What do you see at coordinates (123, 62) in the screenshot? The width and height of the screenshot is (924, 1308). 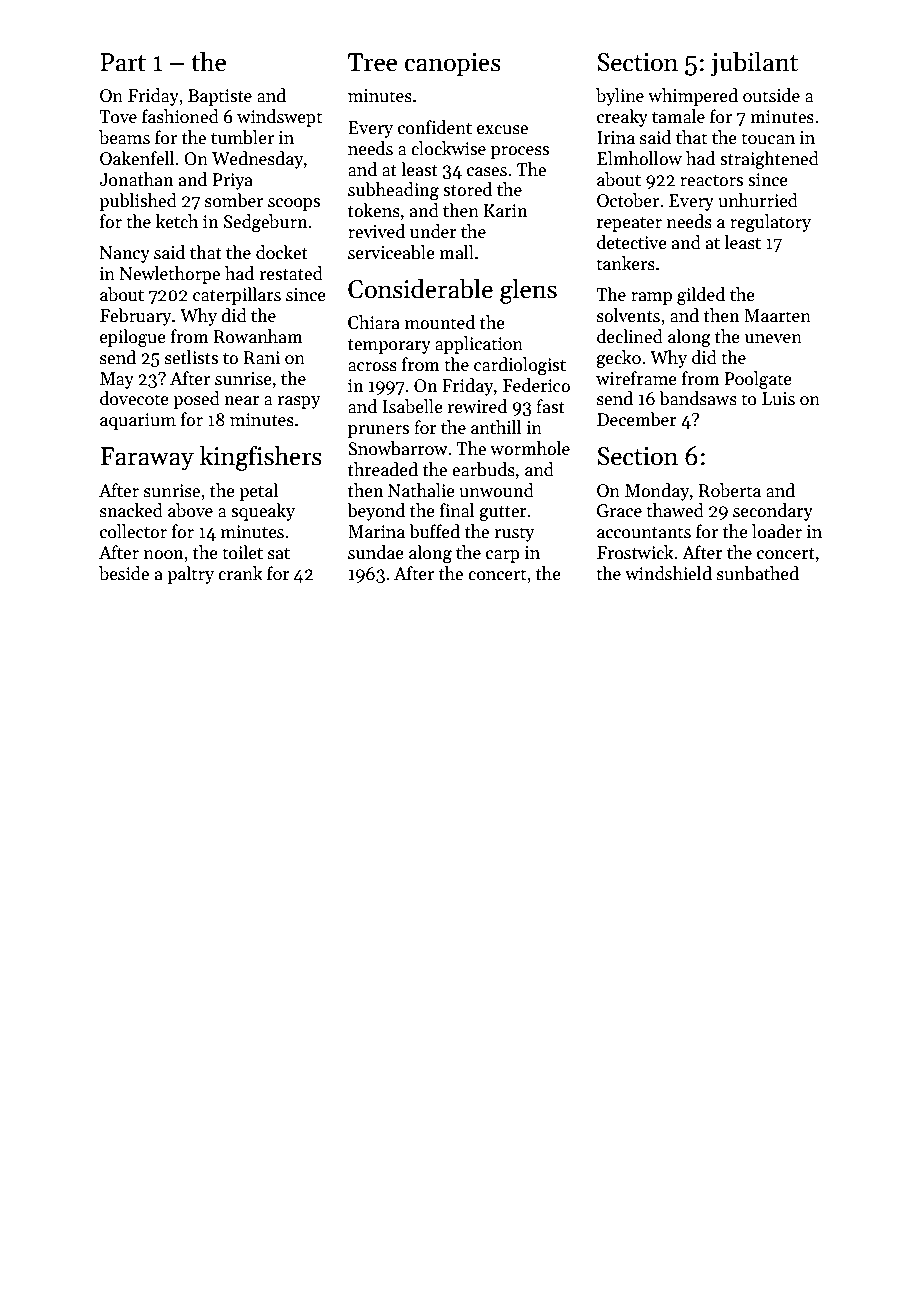 I see `Part` at bounding box center [123, 62].
